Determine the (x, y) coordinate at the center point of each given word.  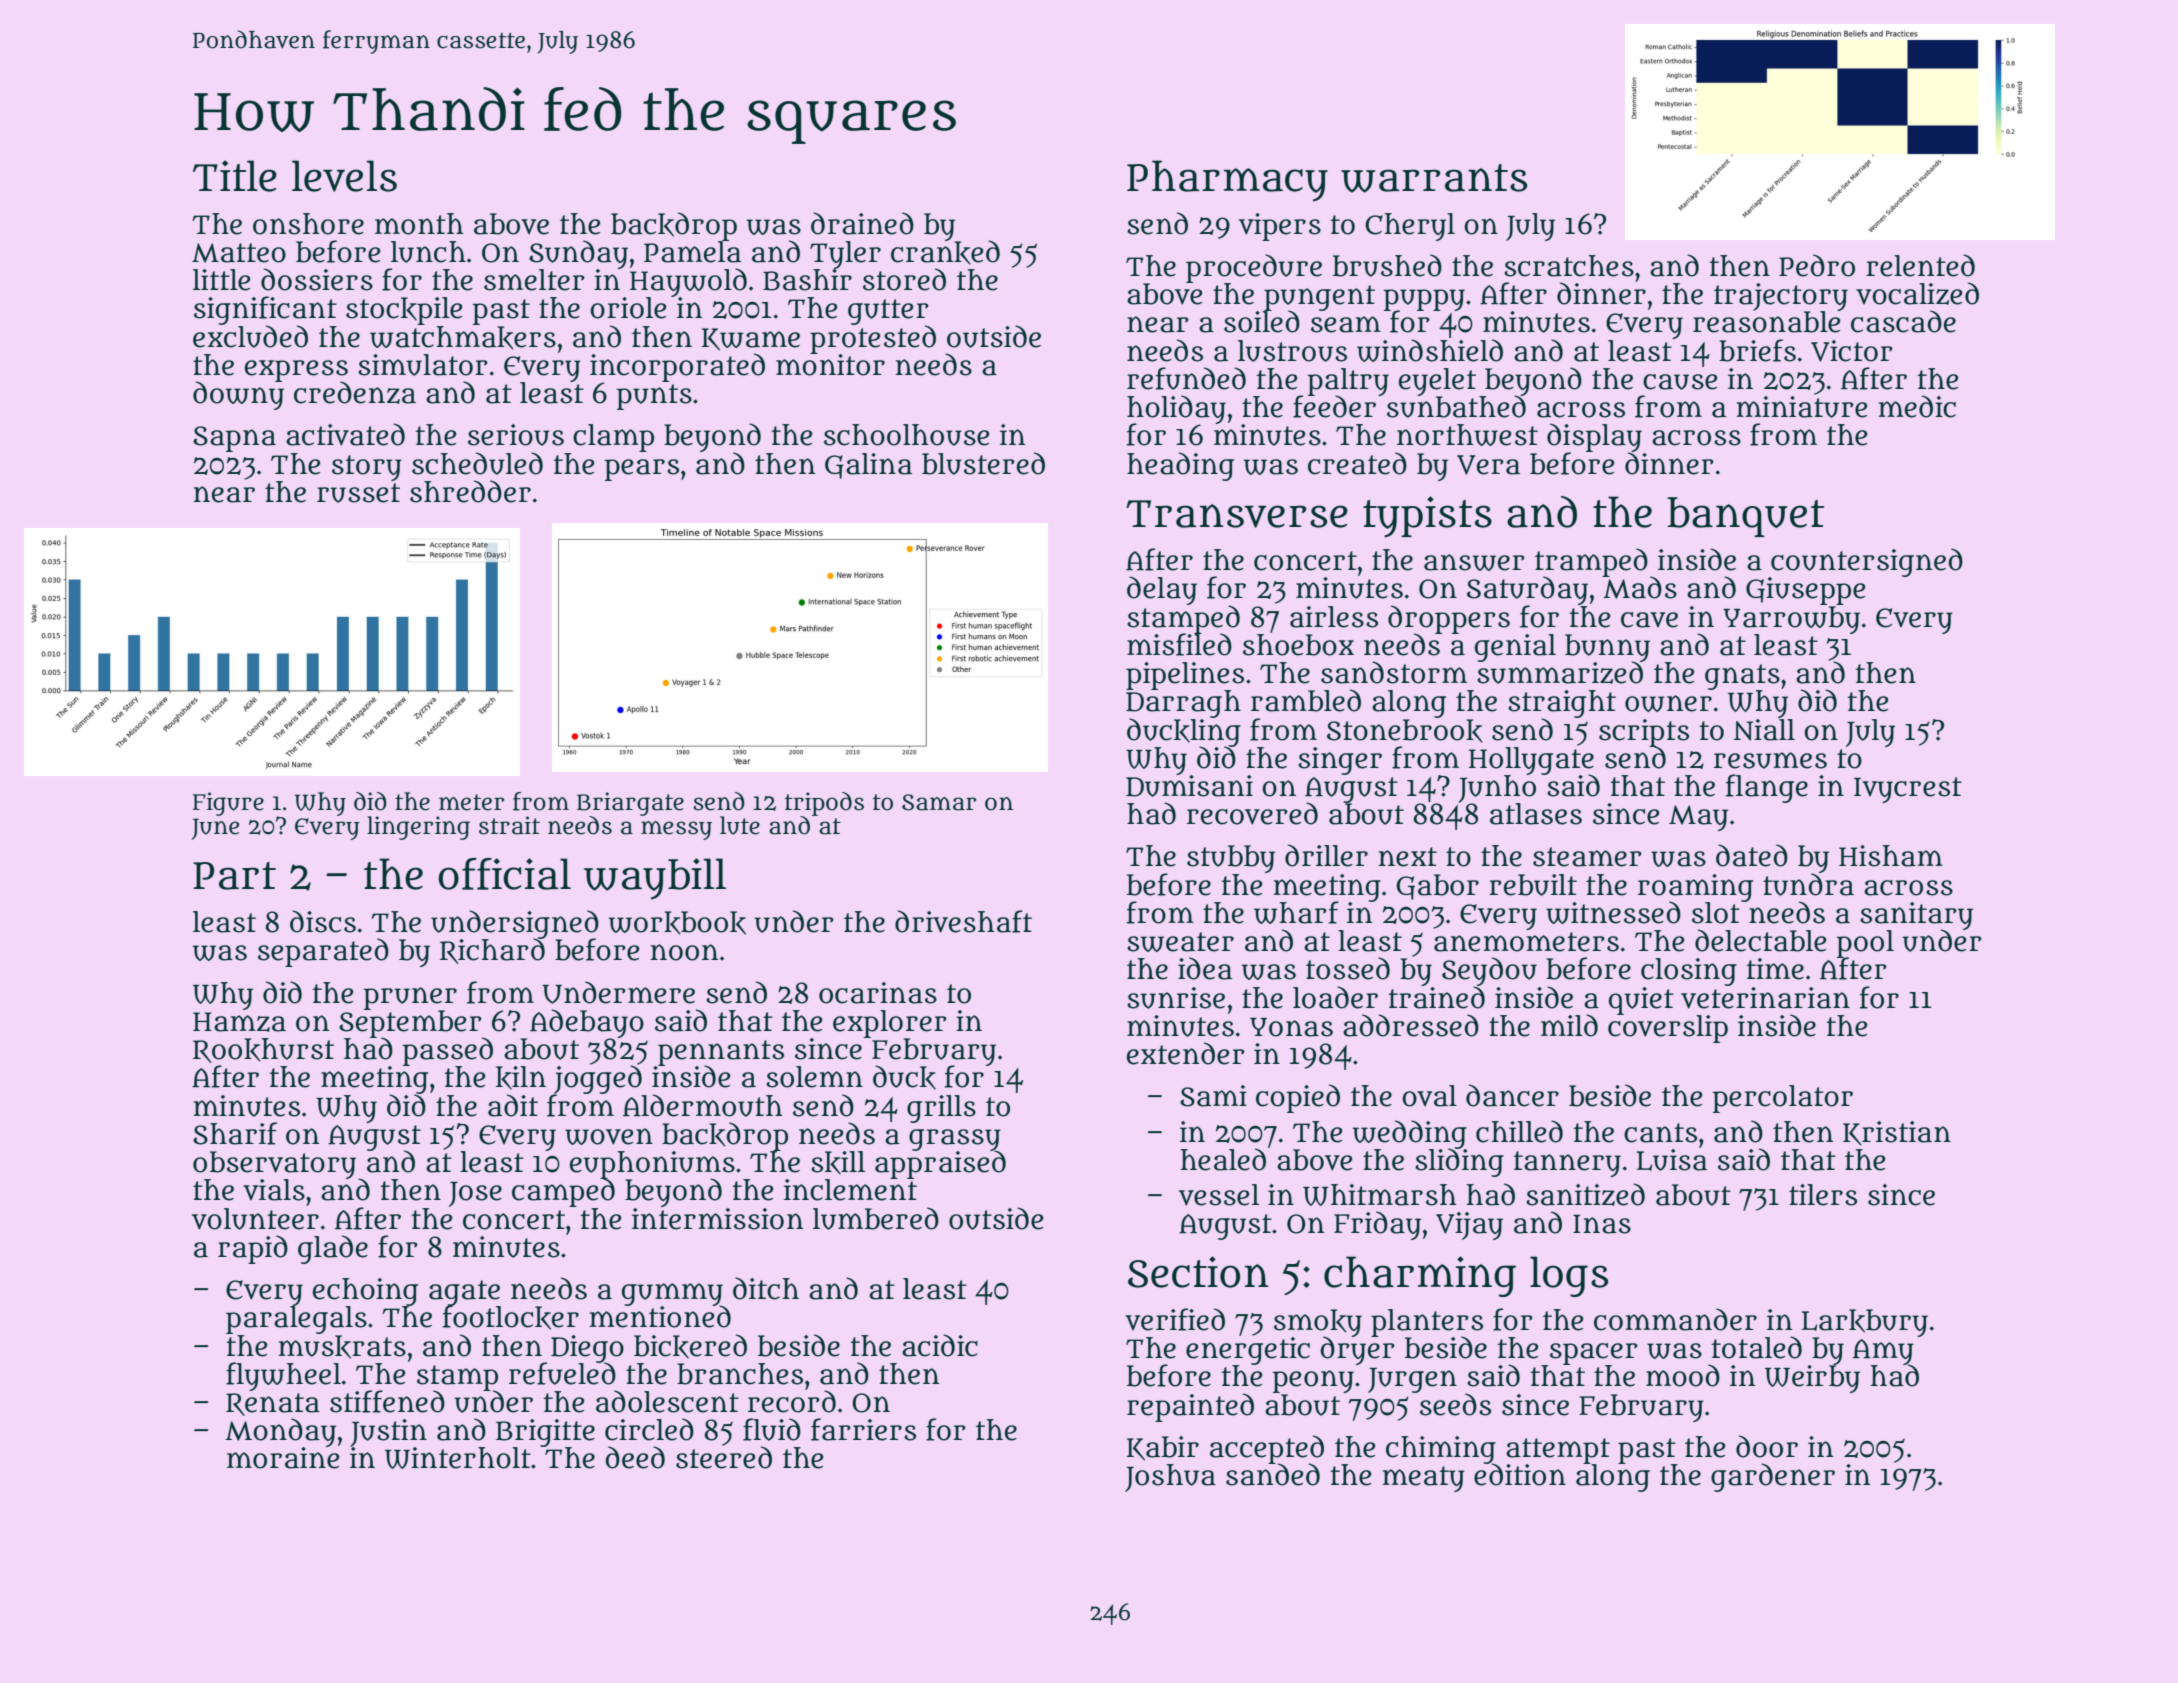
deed (635, 1457)
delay (1162, 590)
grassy (955, 1140)
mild (1569, 1025)
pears (642, 470)
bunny (1607, 648)
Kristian (1897, 1133)
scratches (1569, 266)
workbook (677, 923)
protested (873, 339)
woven (609, 1136)
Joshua (1170, 1478)
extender (1186, 1053)
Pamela (692, 252)
